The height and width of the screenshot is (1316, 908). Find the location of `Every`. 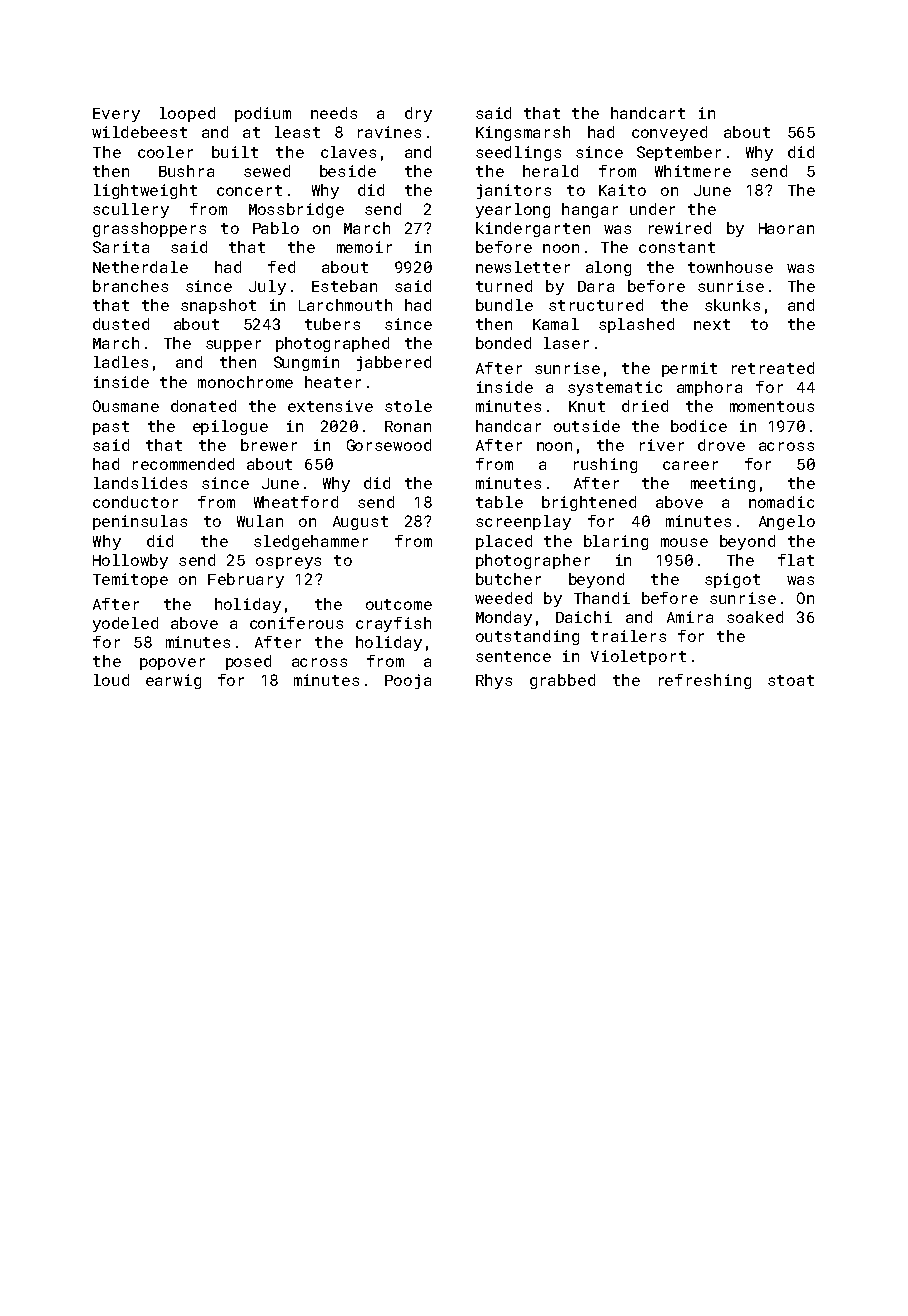

Every is located at coordinates (116, 115).
